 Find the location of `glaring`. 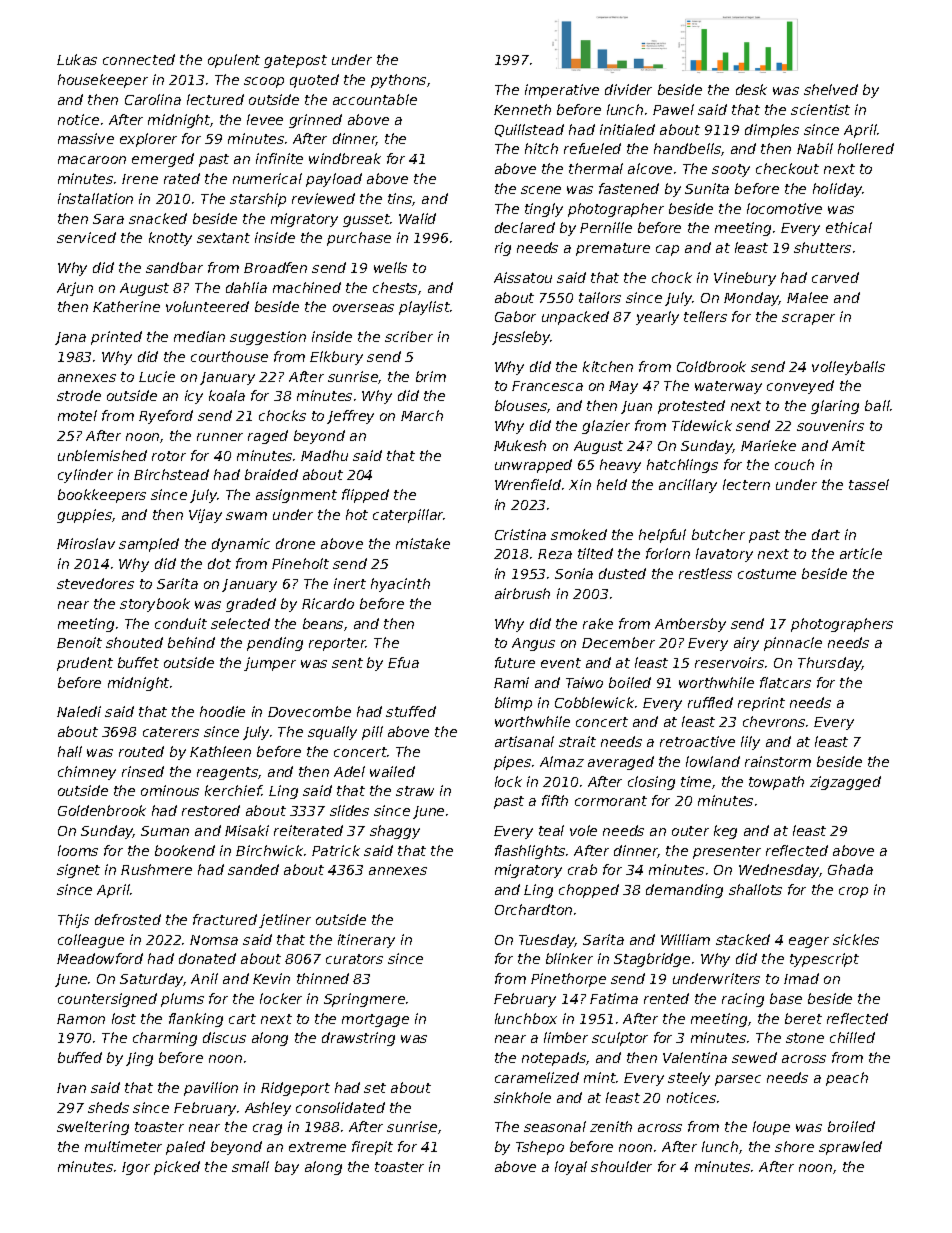

glaring is located at coordinates (835, 407).
